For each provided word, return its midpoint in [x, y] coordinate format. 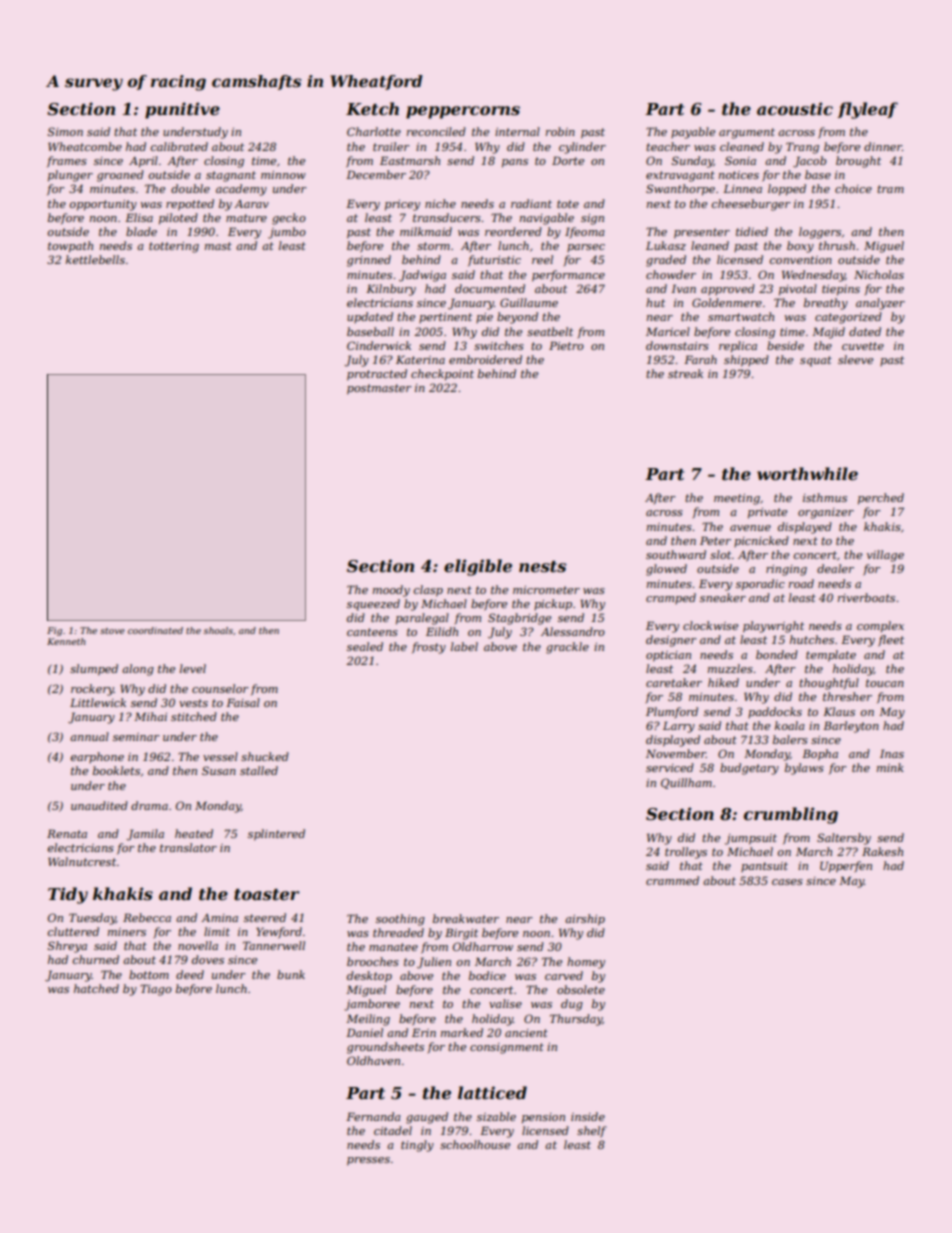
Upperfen [846, 867]
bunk [291, 974]
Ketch [372, 109]
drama [149, 805]
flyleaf [868, 110]
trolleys [686, 853]
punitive [182, 110]
